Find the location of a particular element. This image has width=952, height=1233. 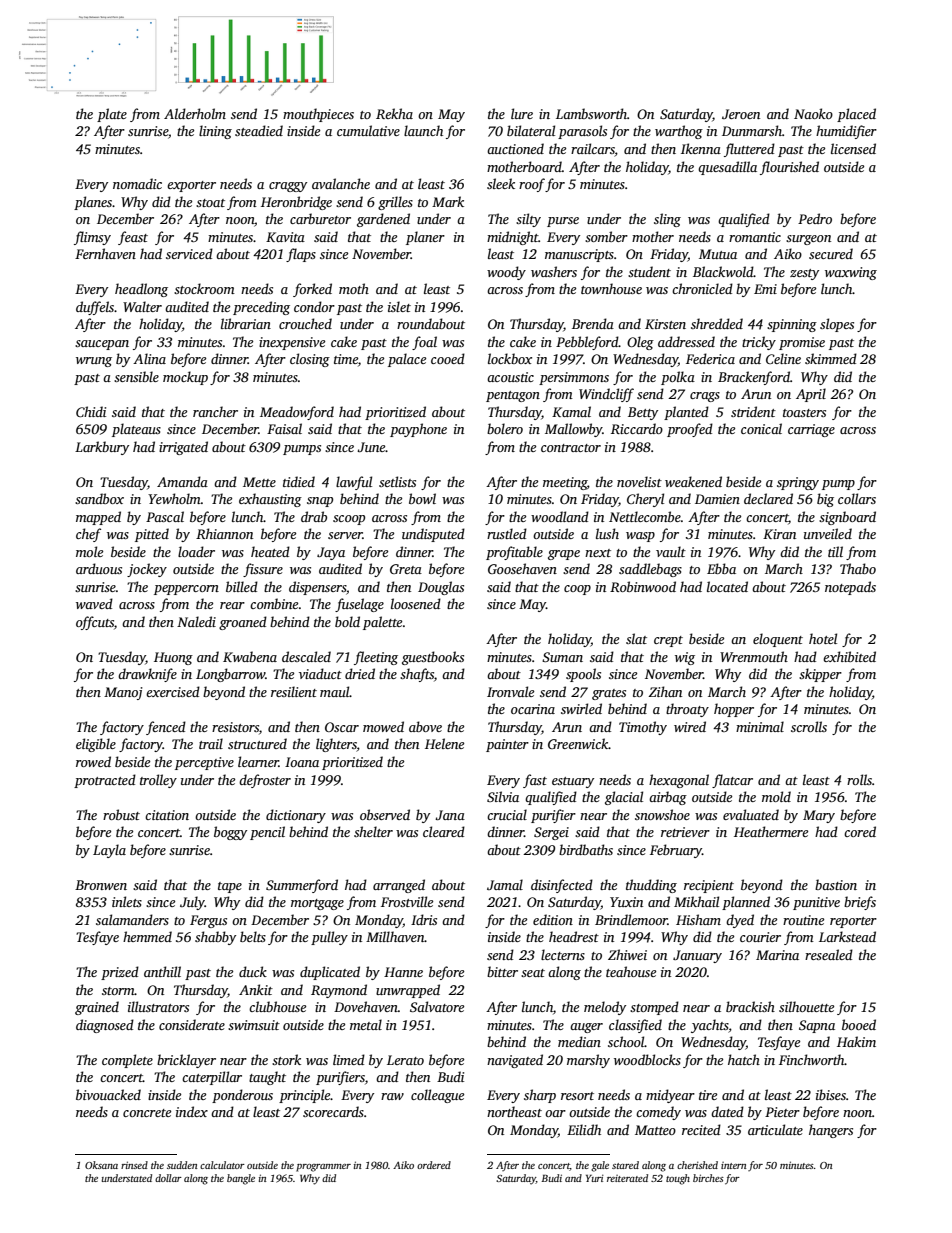

Ironvale is located at coordinates (510, 691).
